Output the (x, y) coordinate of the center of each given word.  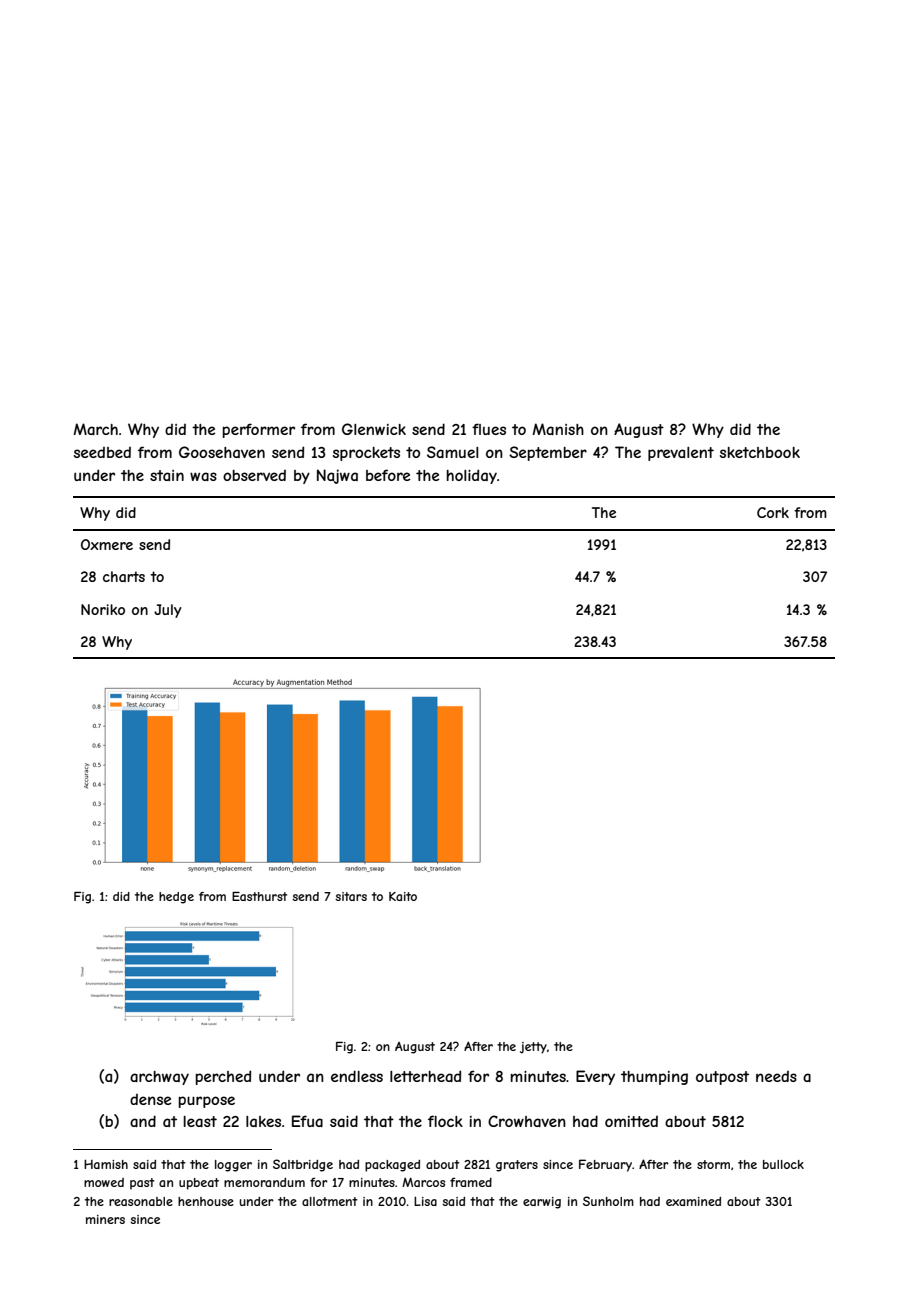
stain (167, 475)
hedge (176, 898)
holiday (472, 476)
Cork (773, 512)
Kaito (403, 896)
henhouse (206, 1201)
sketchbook (760, 452)
